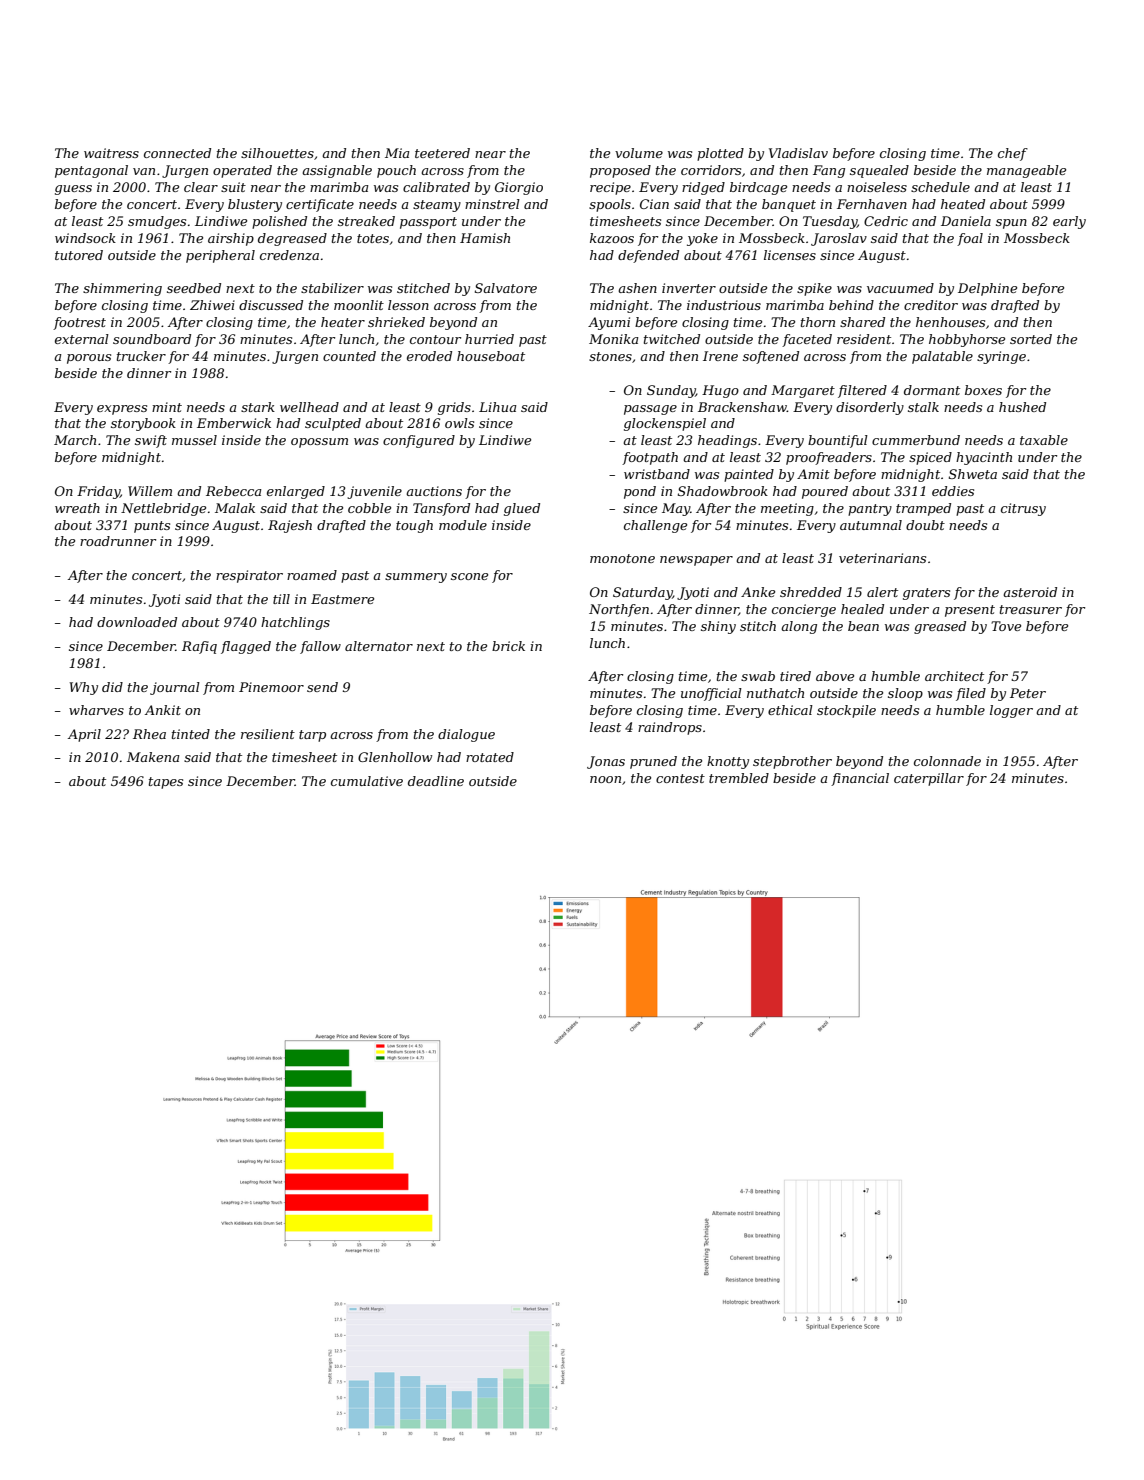 The height and width of the screenshot is (1480, 1144). What do you see at coordinates (396, 171) in the screenshot?
I see `pouch` at bounding box center [396, 171].
